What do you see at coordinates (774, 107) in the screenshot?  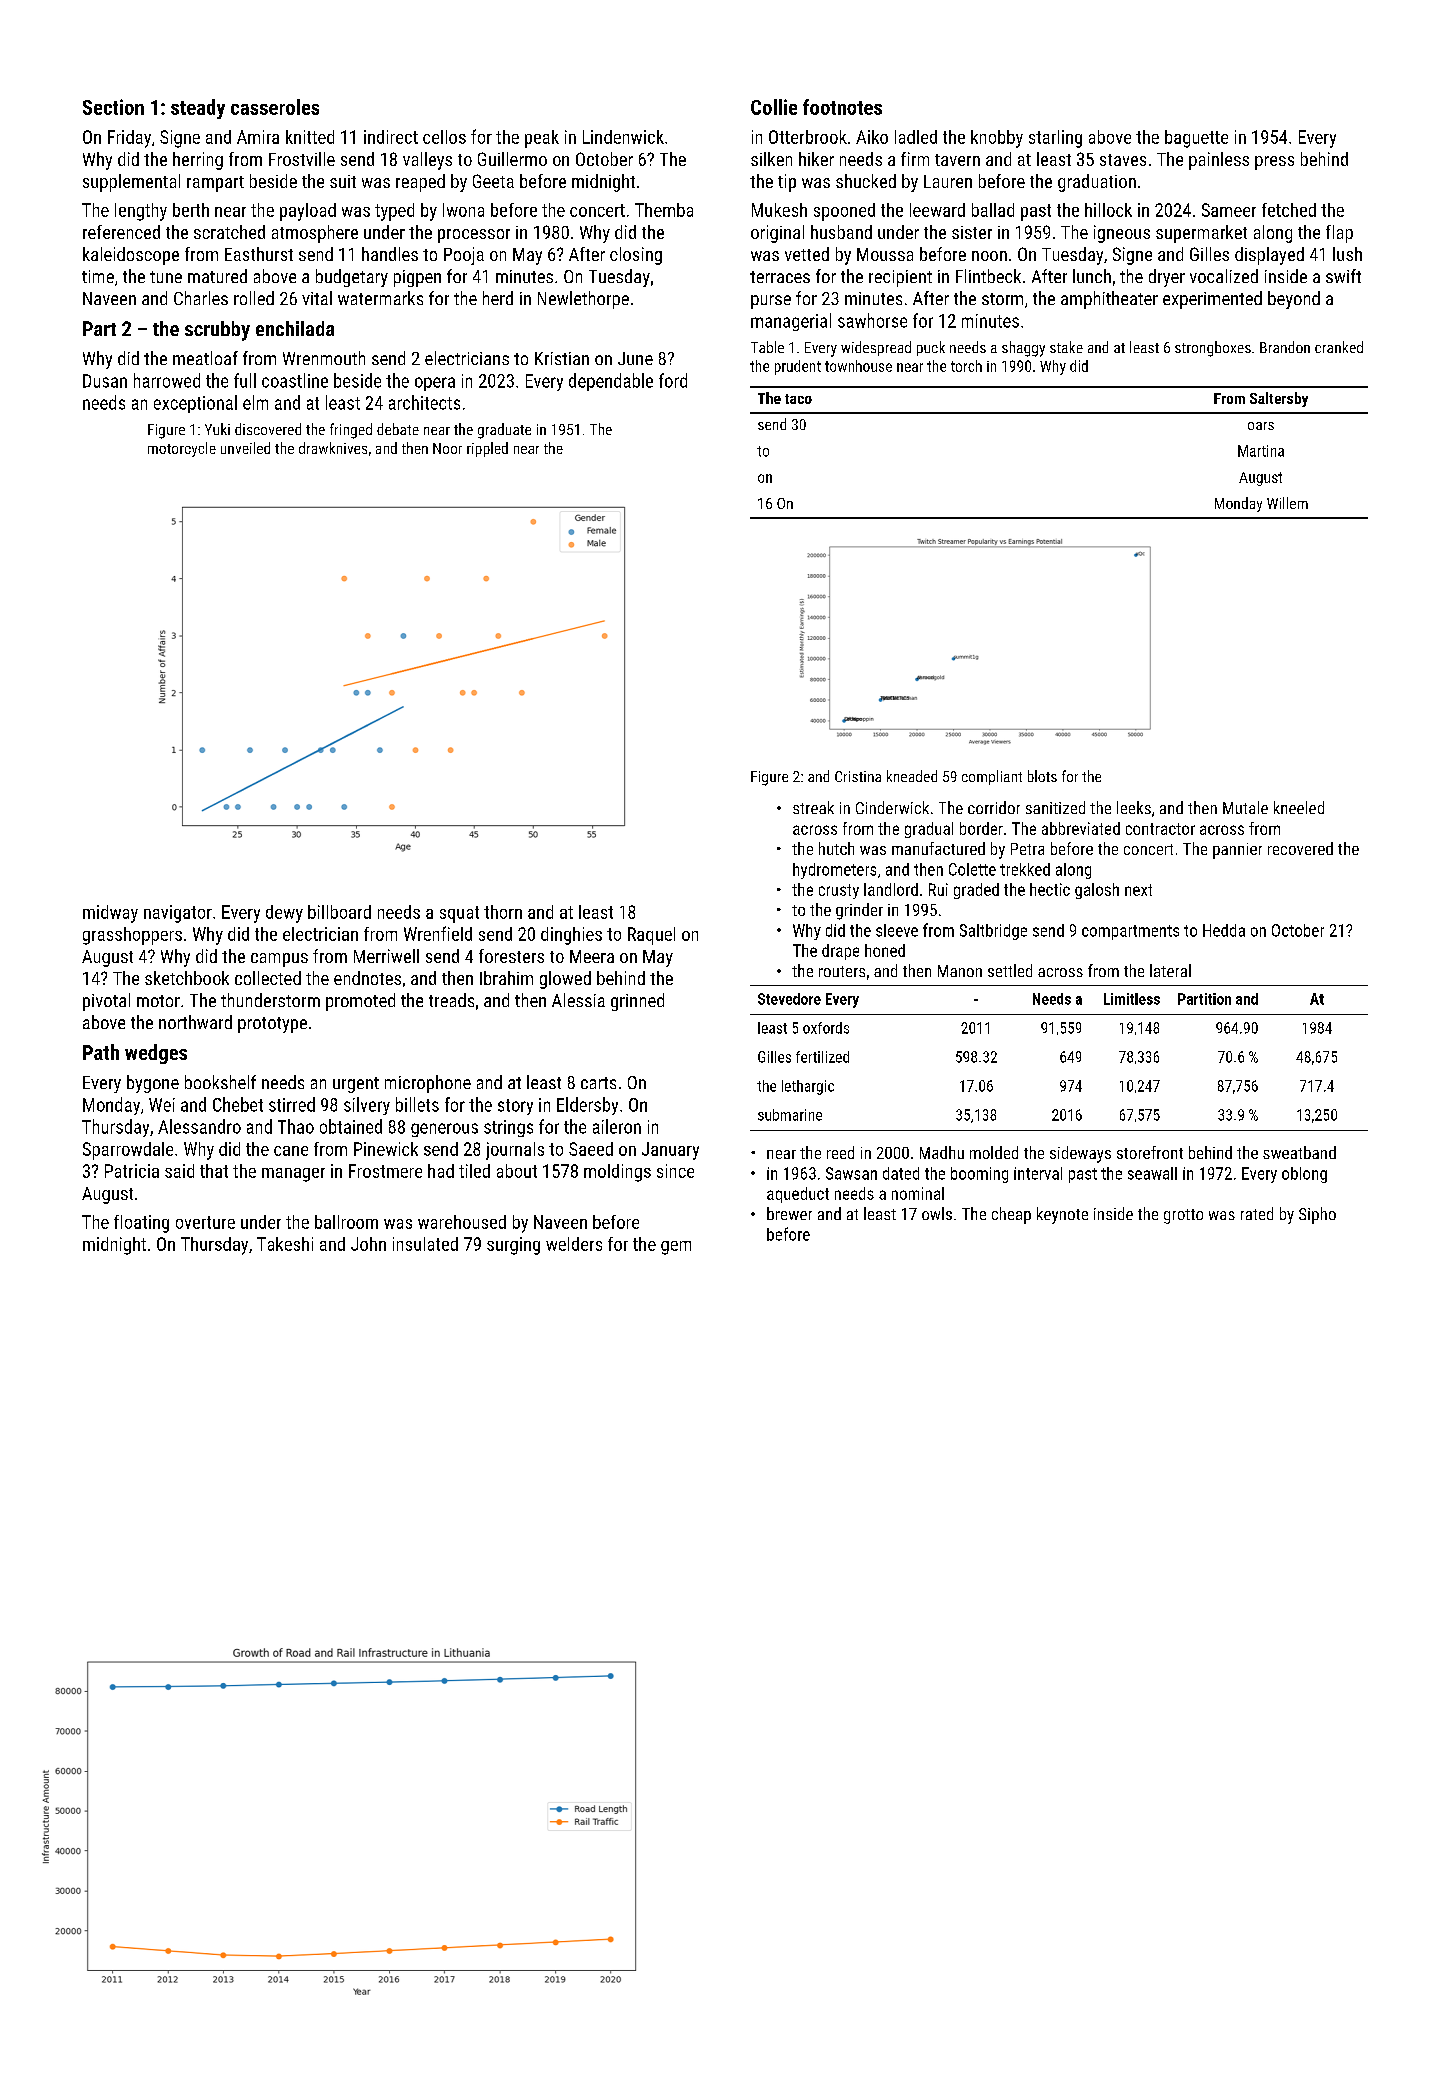 I see `Collie` at bounding box center [774, 107].
